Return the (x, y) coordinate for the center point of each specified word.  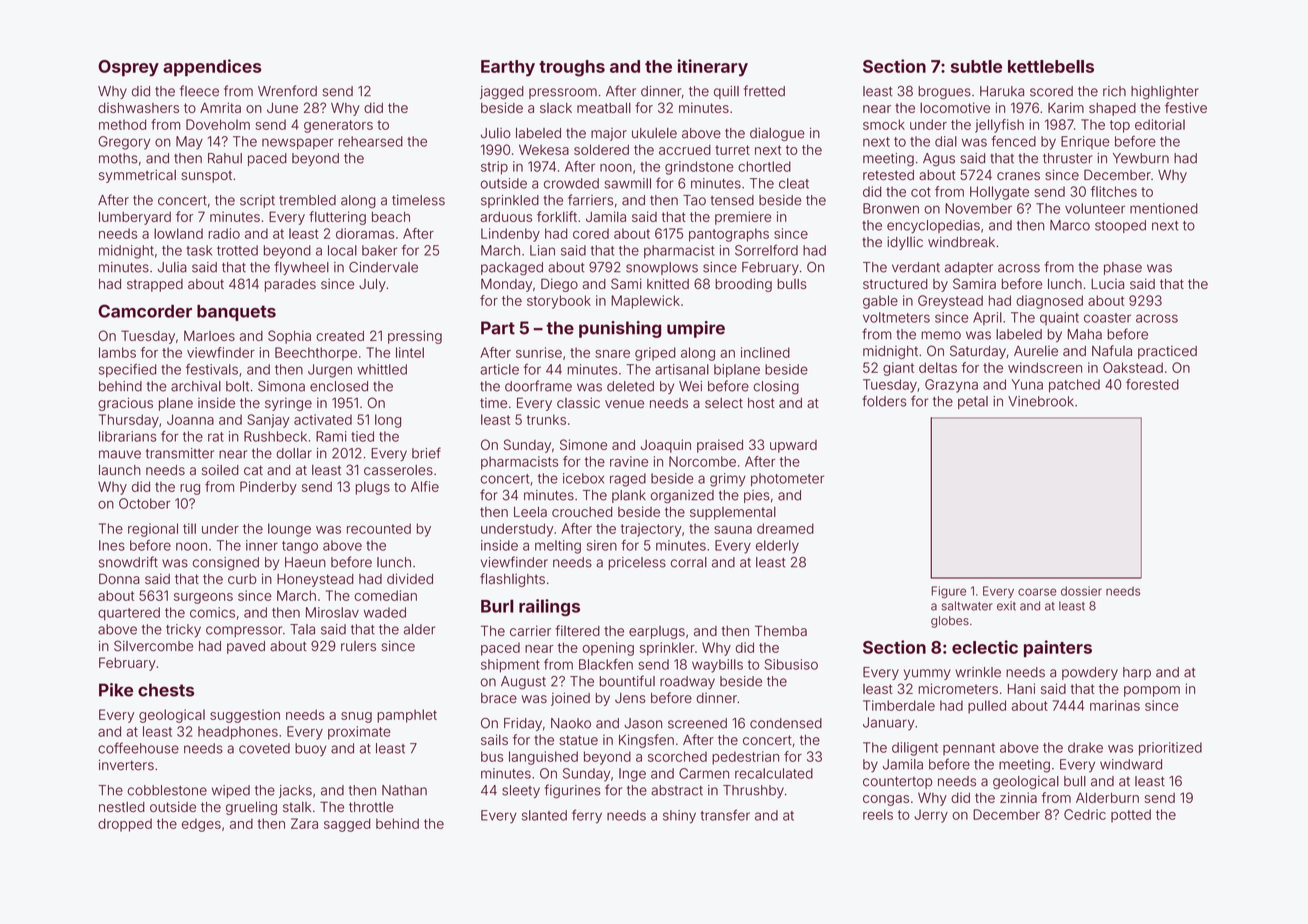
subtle (976, 66)
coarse (1037, 592)
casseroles (398, 470)
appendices (212, 67)
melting (558, 547)
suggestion (245, 716)
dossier (1081, 591)
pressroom (563, 93)
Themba (781, 630)
